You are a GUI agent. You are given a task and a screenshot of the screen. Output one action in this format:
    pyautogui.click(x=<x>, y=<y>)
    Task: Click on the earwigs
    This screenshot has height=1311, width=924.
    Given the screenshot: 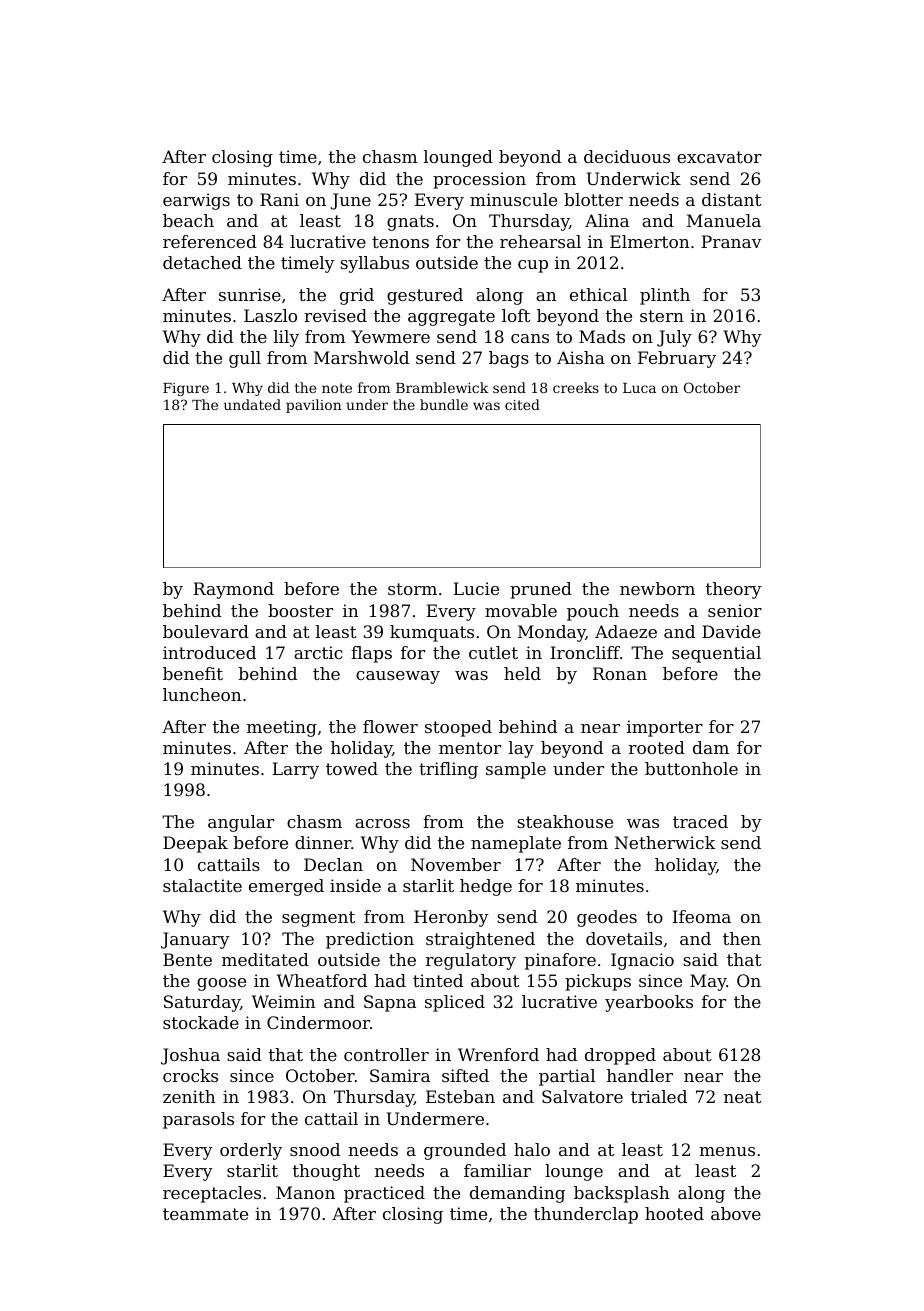 What is the action you would take?
    pyautogui.click(x=196, y=201)
